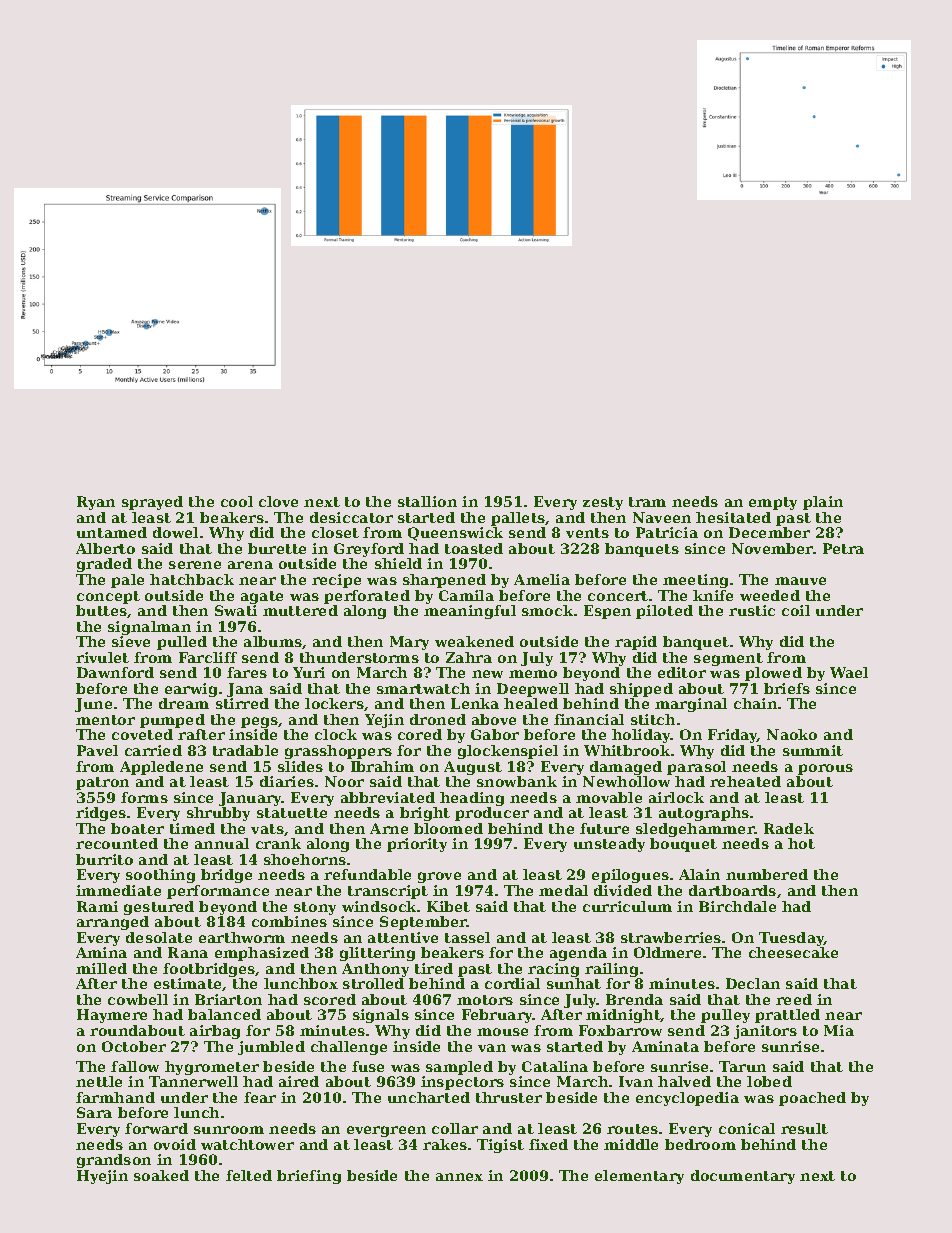 Image resolution: width=952 pixels, height=1233 pixels. Describe the element at coordinates (249, 1175) in the document. I see `felted` at that location.
